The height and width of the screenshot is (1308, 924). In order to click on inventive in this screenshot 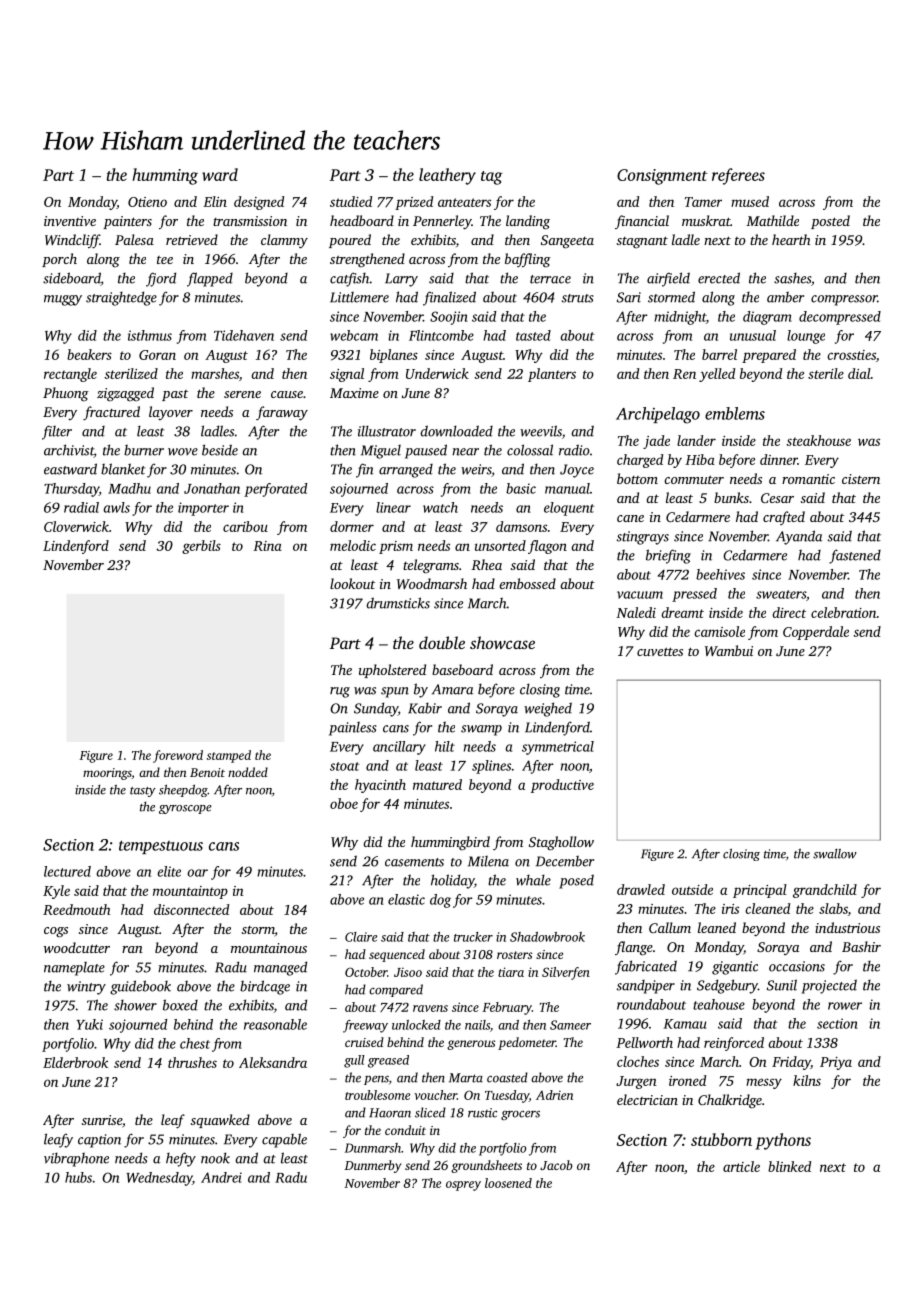, I will do `click(70, 221)`.
